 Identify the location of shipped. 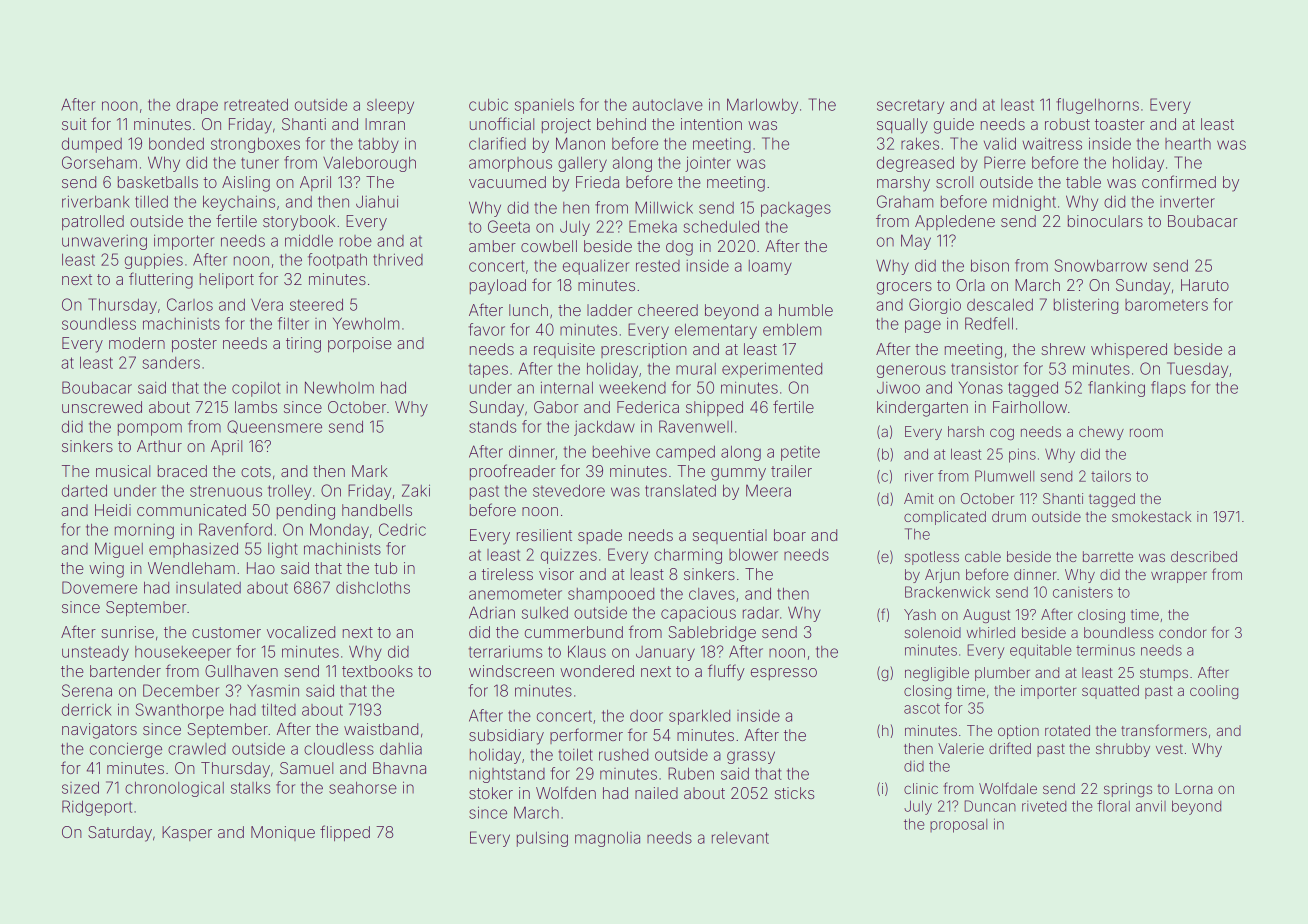
(714, 408).
